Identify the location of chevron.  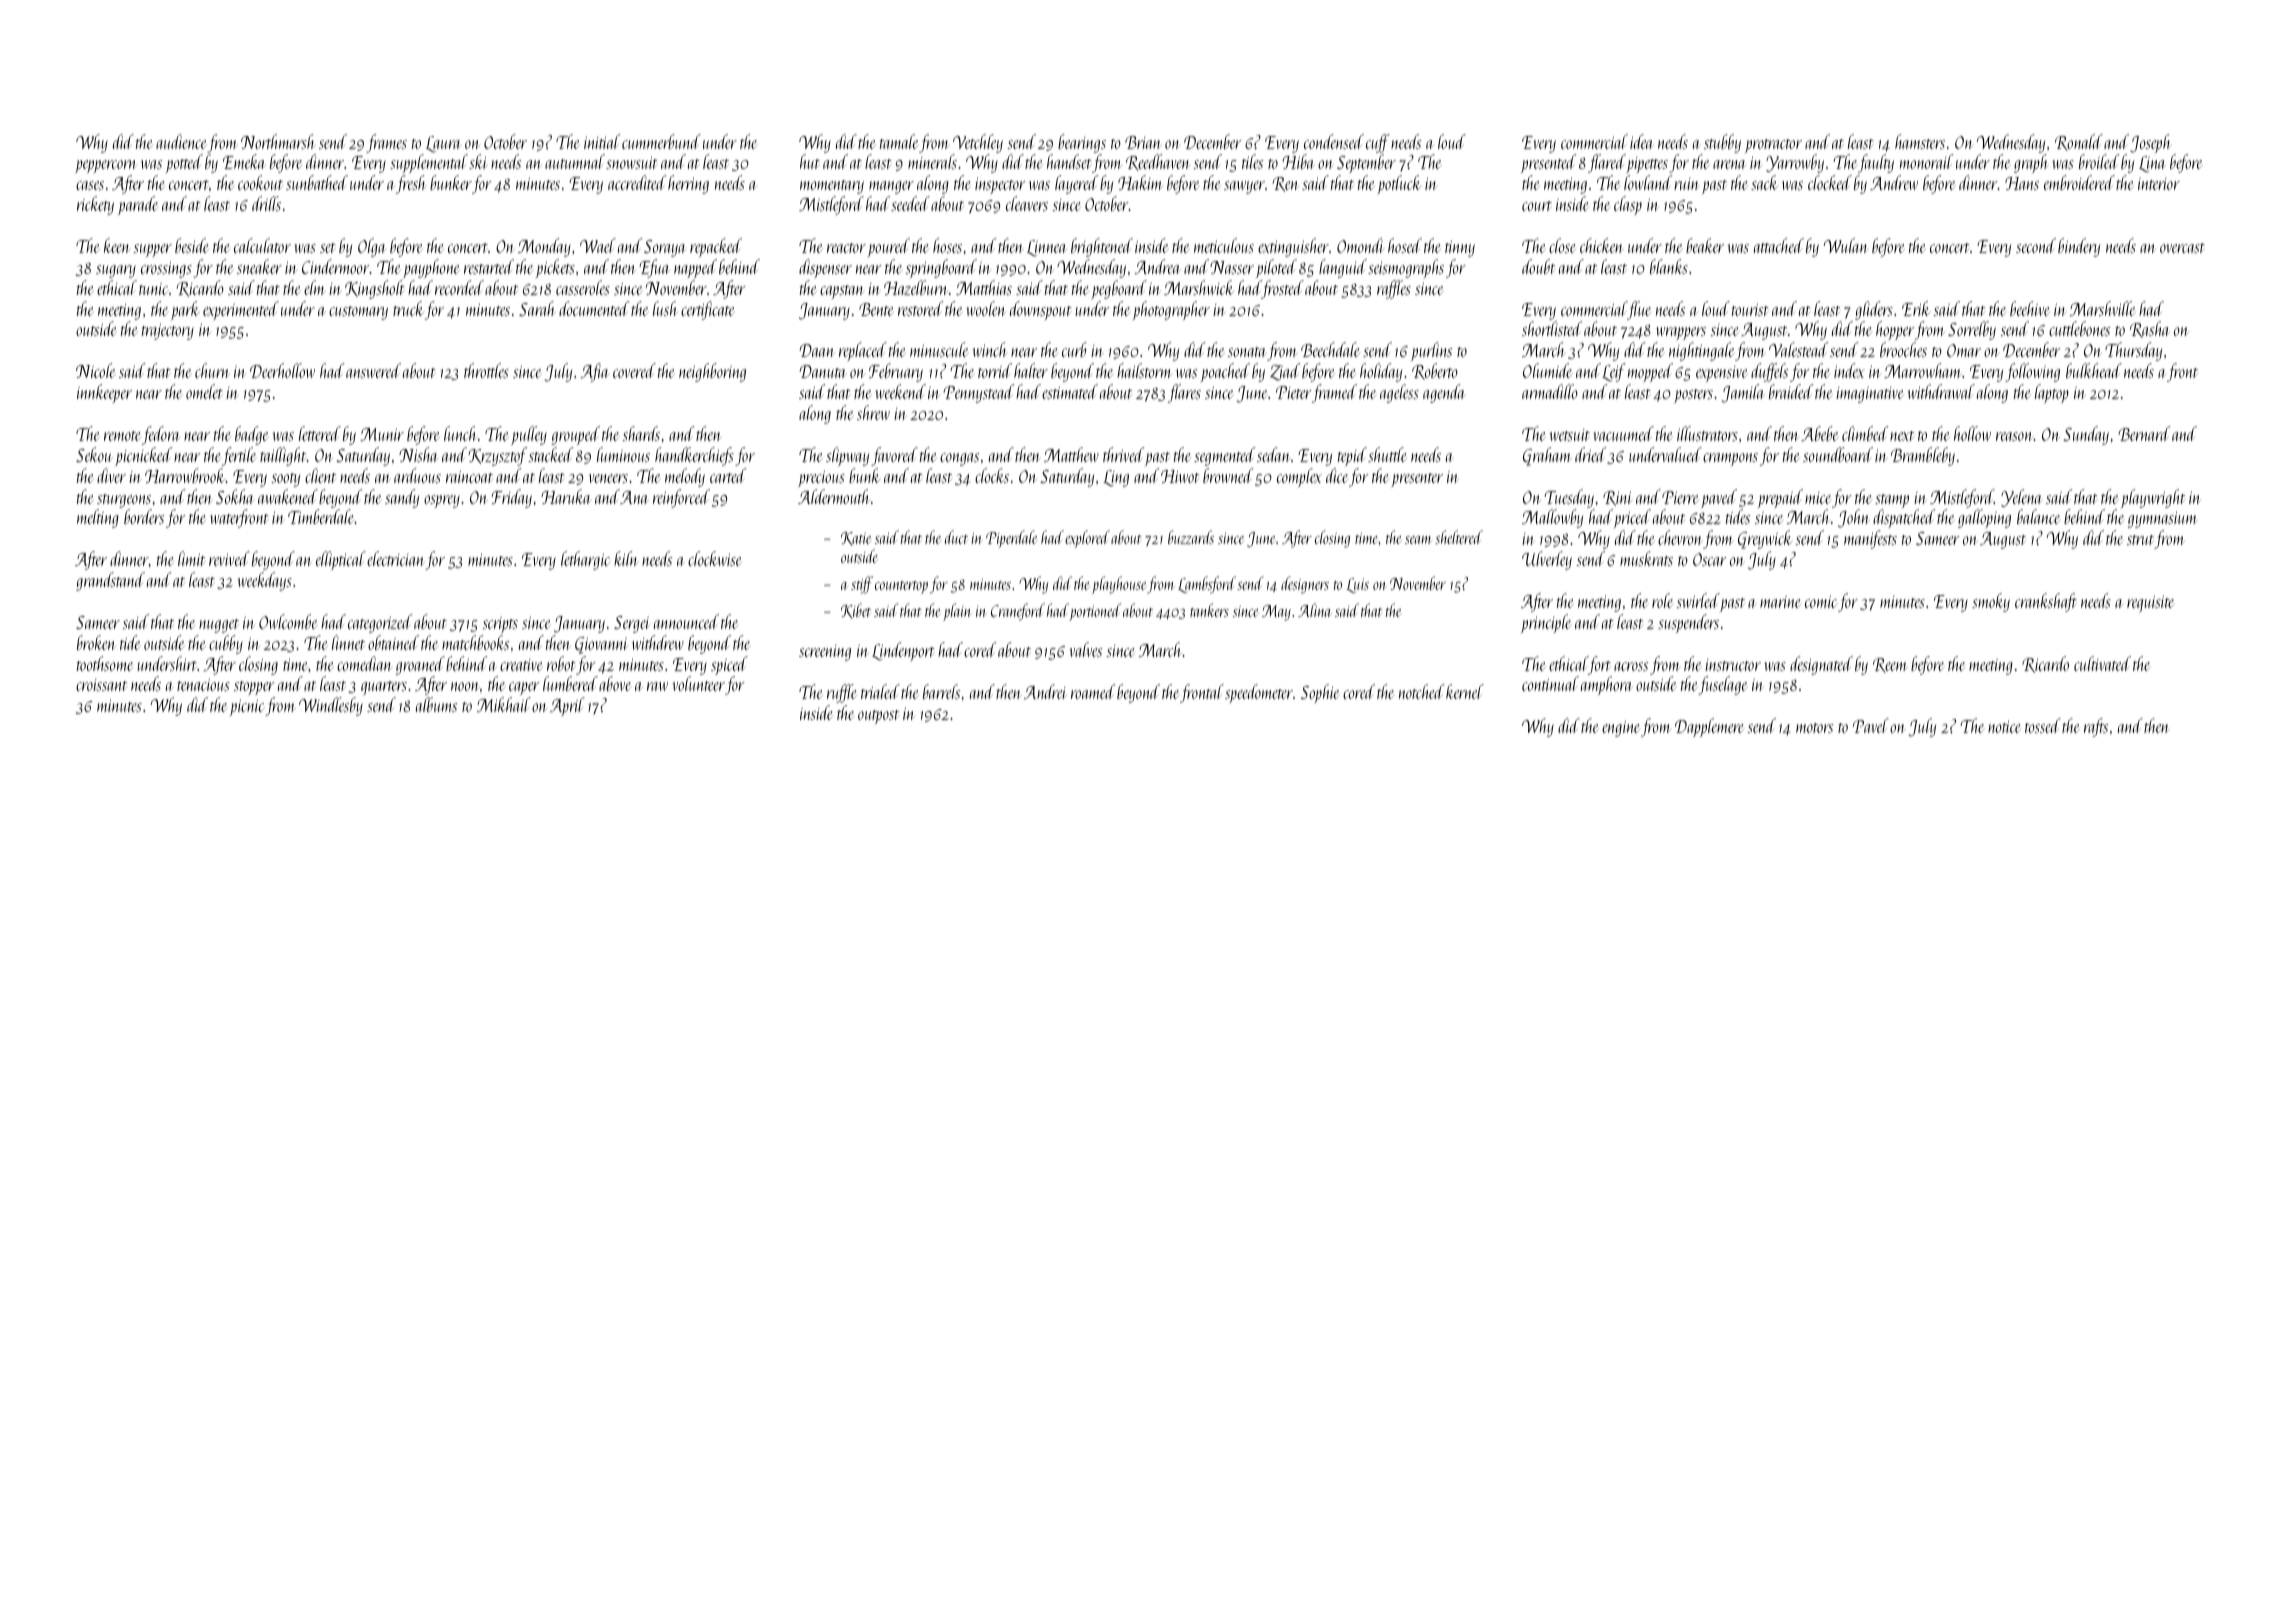
(1680, 537).
